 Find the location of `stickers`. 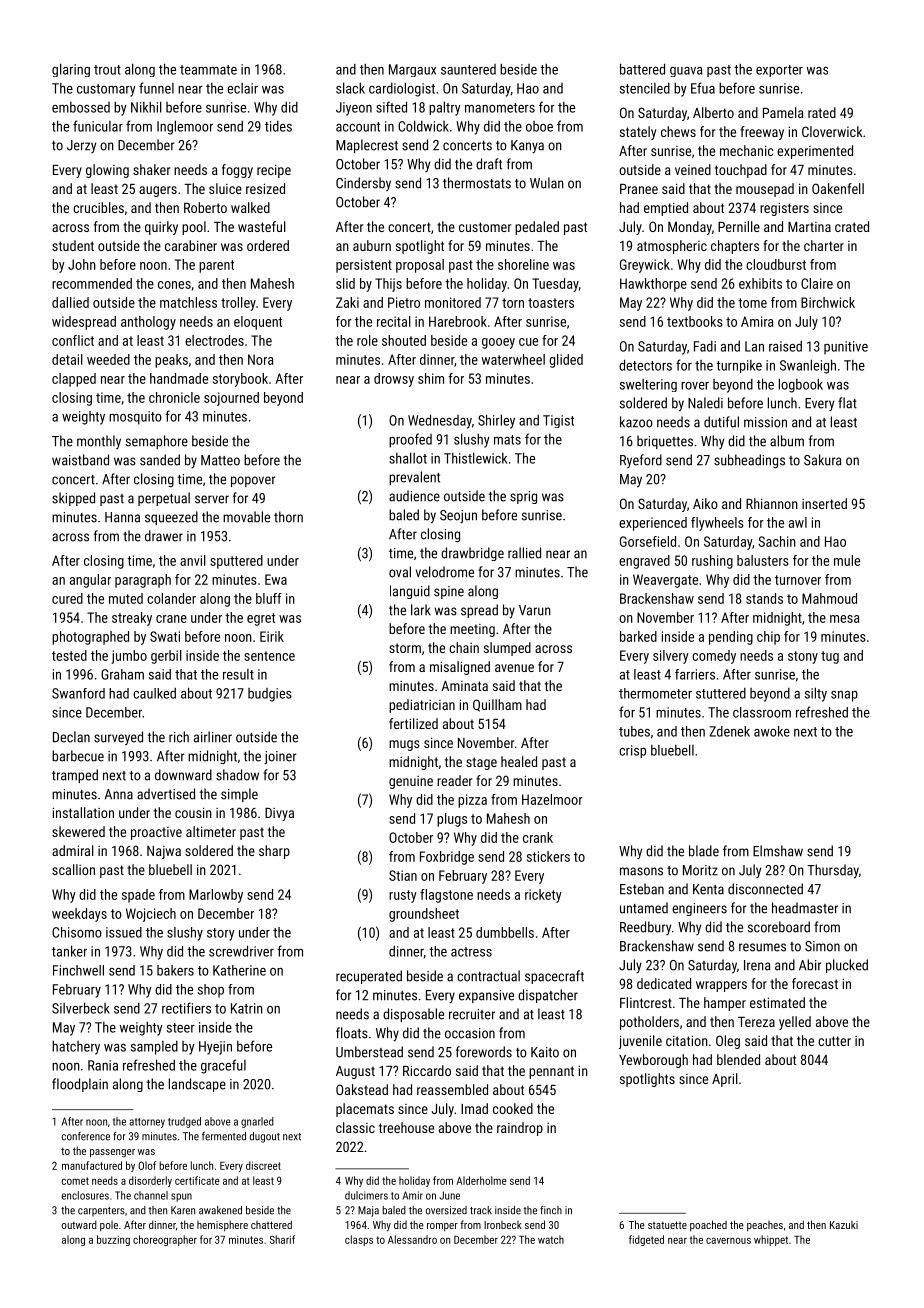

stickers is located at coordinates (548, 856).
